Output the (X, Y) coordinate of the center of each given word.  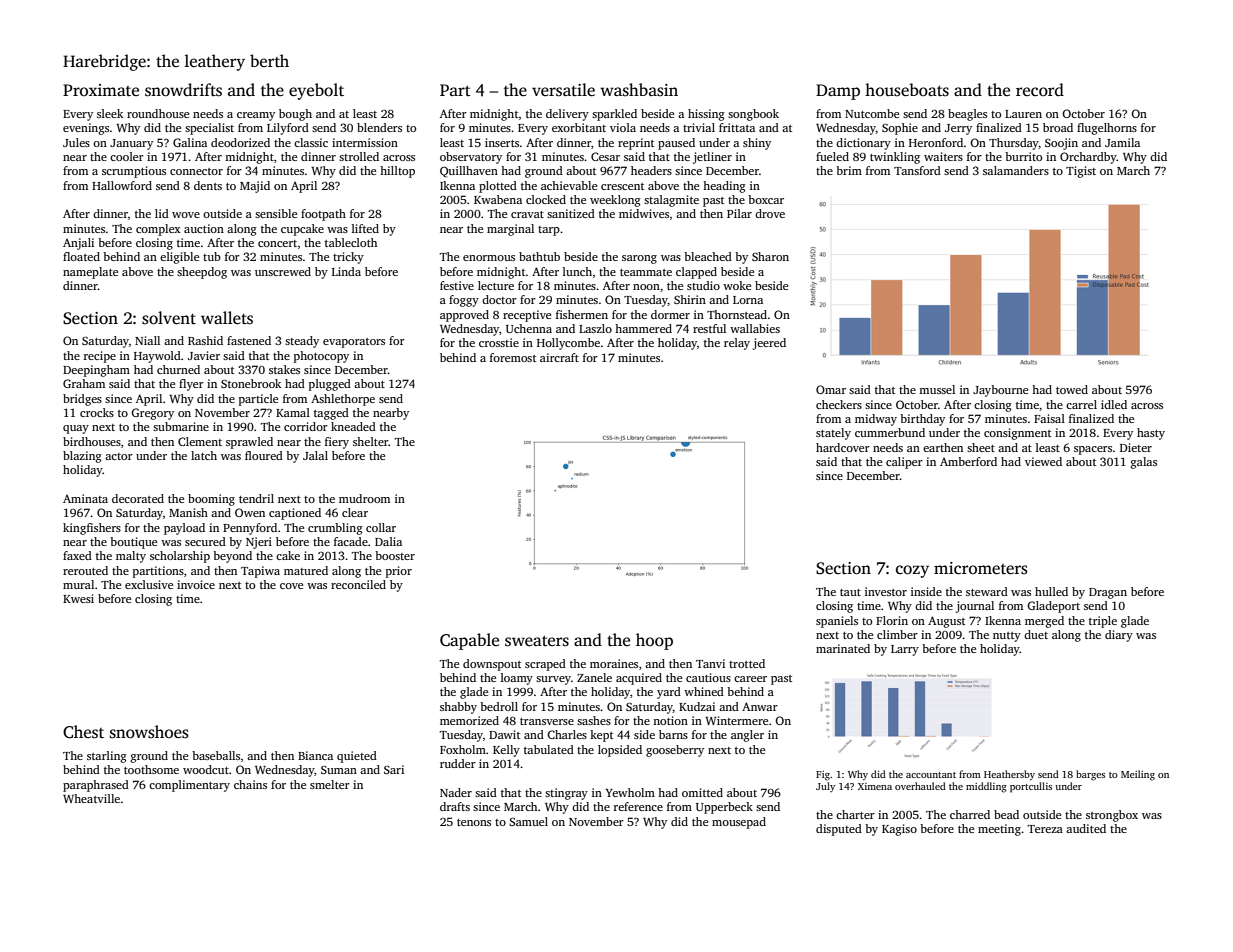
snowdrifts (183, 90)
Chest (83, 732)
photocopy (321, 357)
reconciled (358, 584)
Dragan (1108, 593)
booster (395, 555)
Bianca (315, 755)
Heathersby (1009, 775)
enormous (489, 258)
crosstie (499, 342)
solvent (169, 318)
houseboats (907, 90)
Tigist (1081, 172)
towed (1072, 389)
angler (747, 736)
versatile (563, 90)
